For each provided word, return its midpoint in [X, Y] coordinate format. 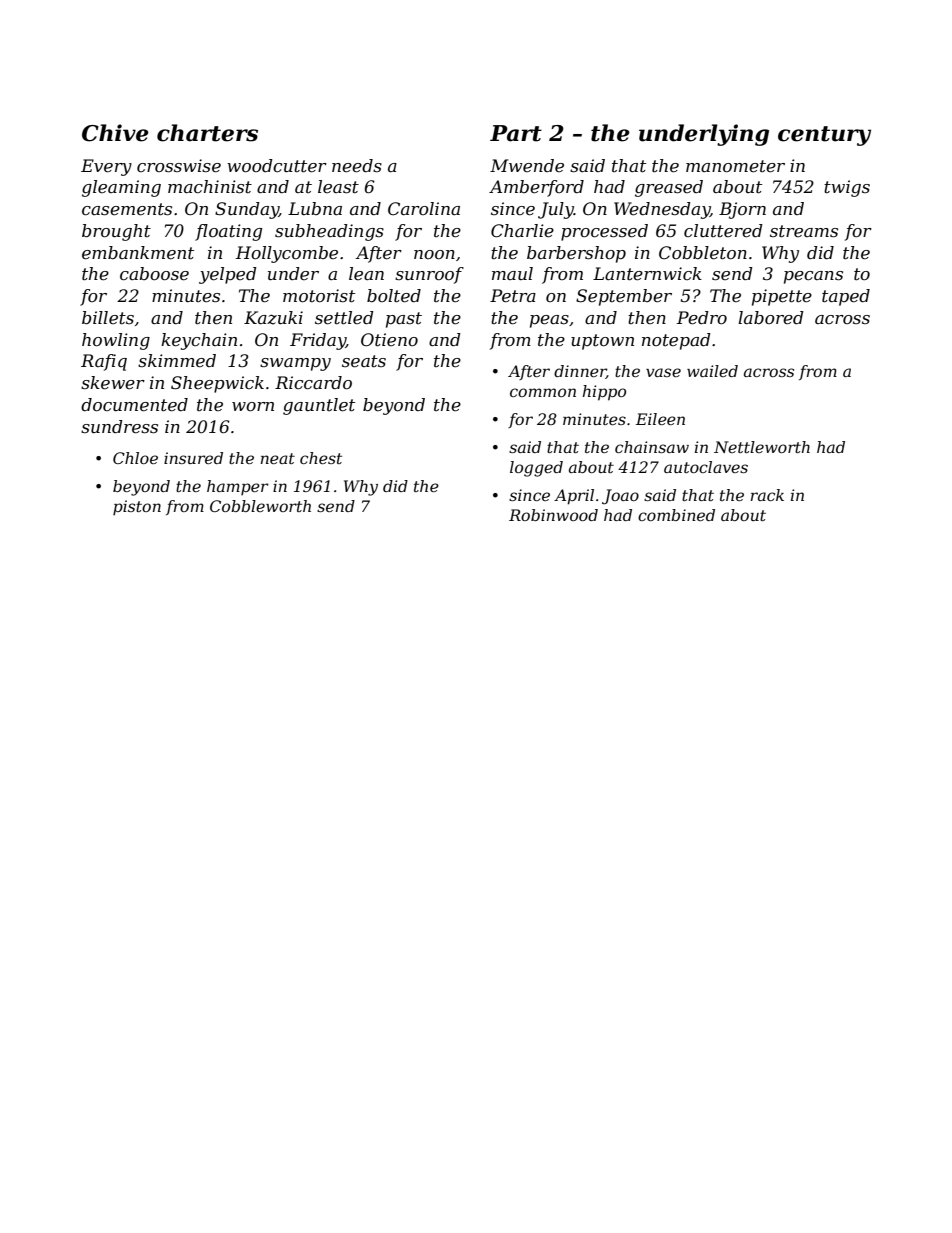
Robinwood [553, 515]
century [824, 136]
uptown [602, 342]
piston [137, 507]
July [556, 210]
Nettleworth [762, 447]
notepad [676, 341]
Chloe [135, 458]
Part [516, 133]
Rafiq [104, 362]
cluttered [723, 231]
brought [116, 232]
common [543, 392]
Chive [115, 133]
